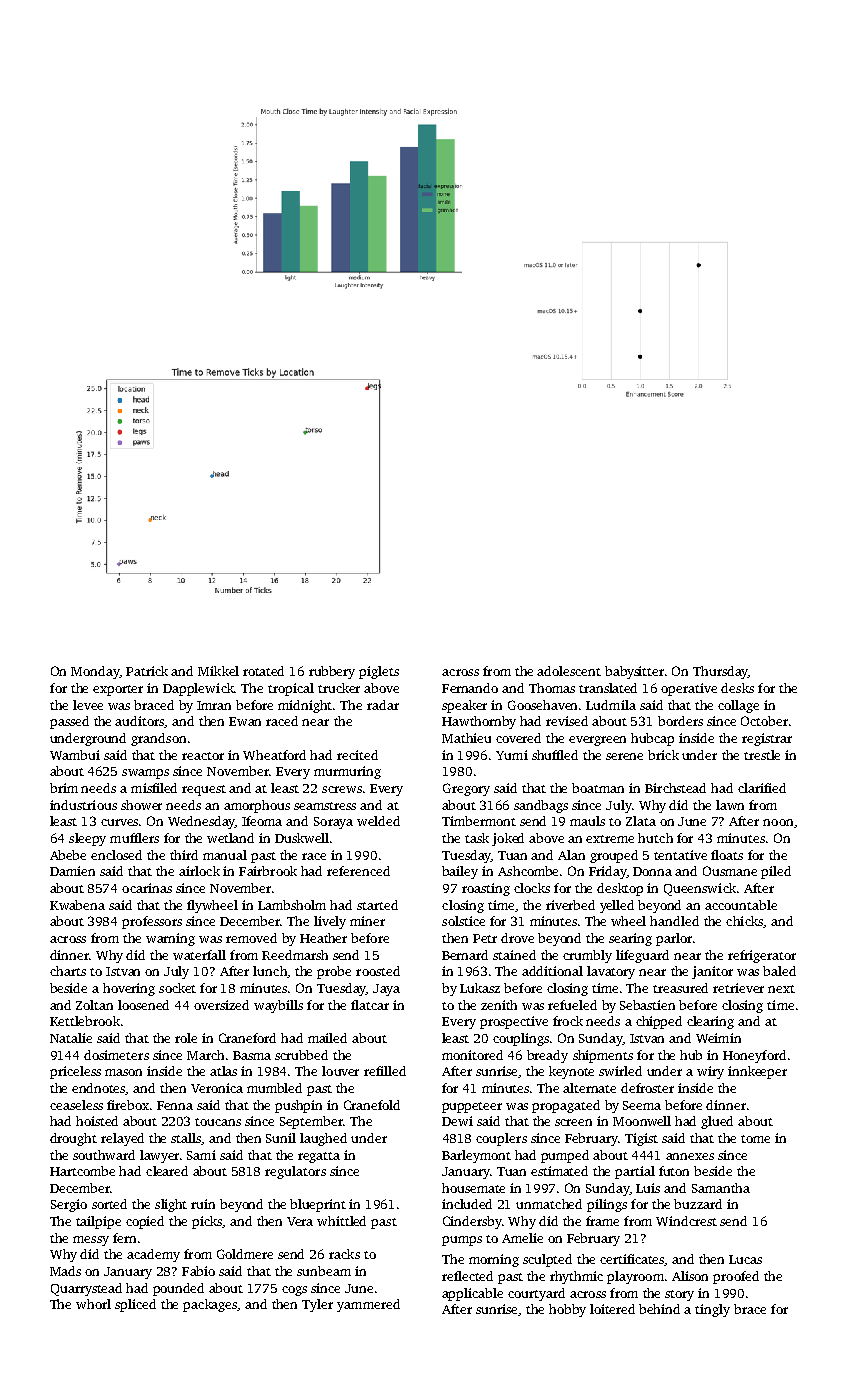 This page has width=849, height=1400. I want to click on clearing, so click(710, 1022).
